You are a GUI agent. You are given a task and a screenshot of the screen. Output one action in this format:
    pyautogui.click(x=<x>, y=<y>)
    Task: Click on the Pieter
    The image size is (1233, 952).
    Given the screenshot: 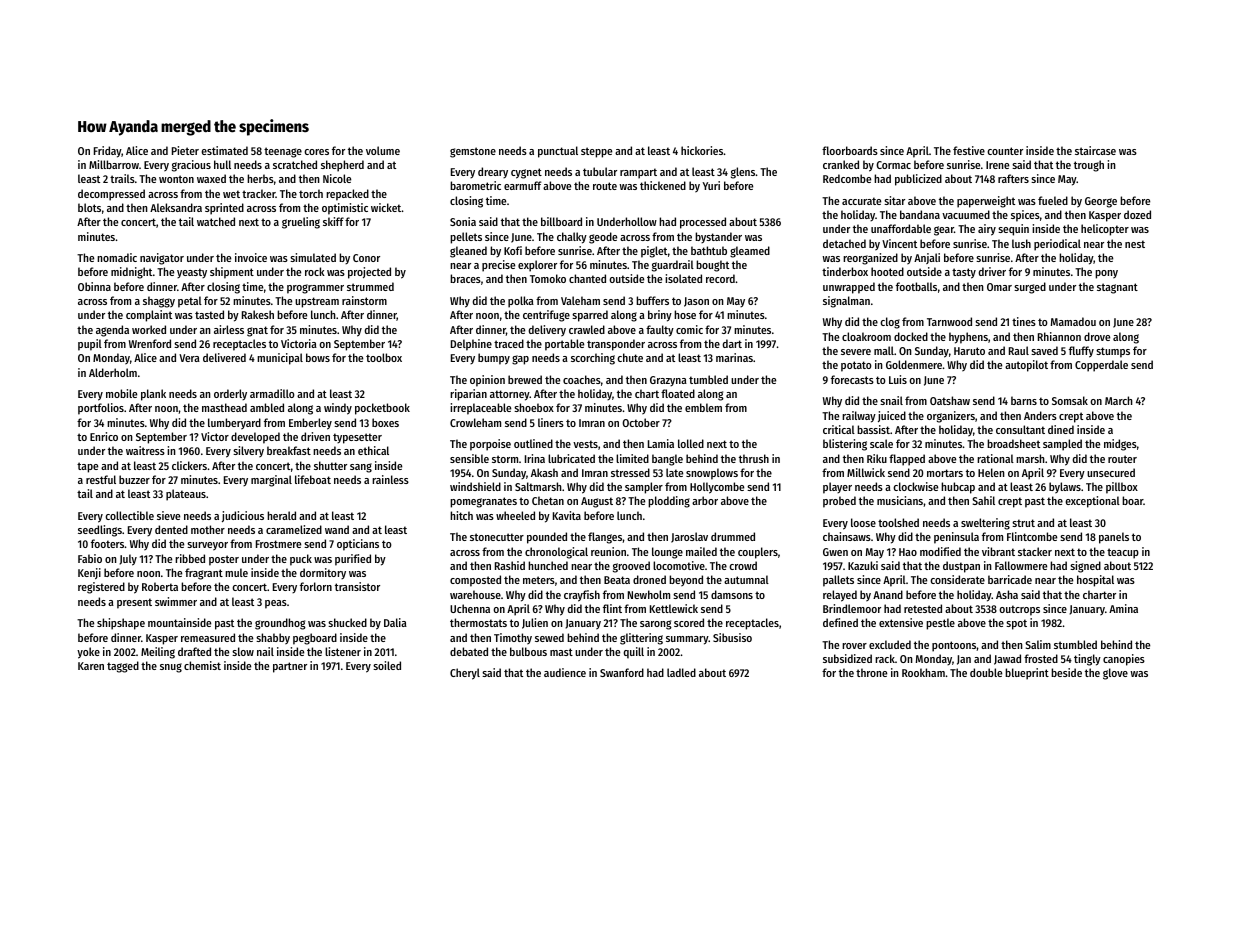 What is the action you would take?
    pyautogui.click(x=185, y=150)
